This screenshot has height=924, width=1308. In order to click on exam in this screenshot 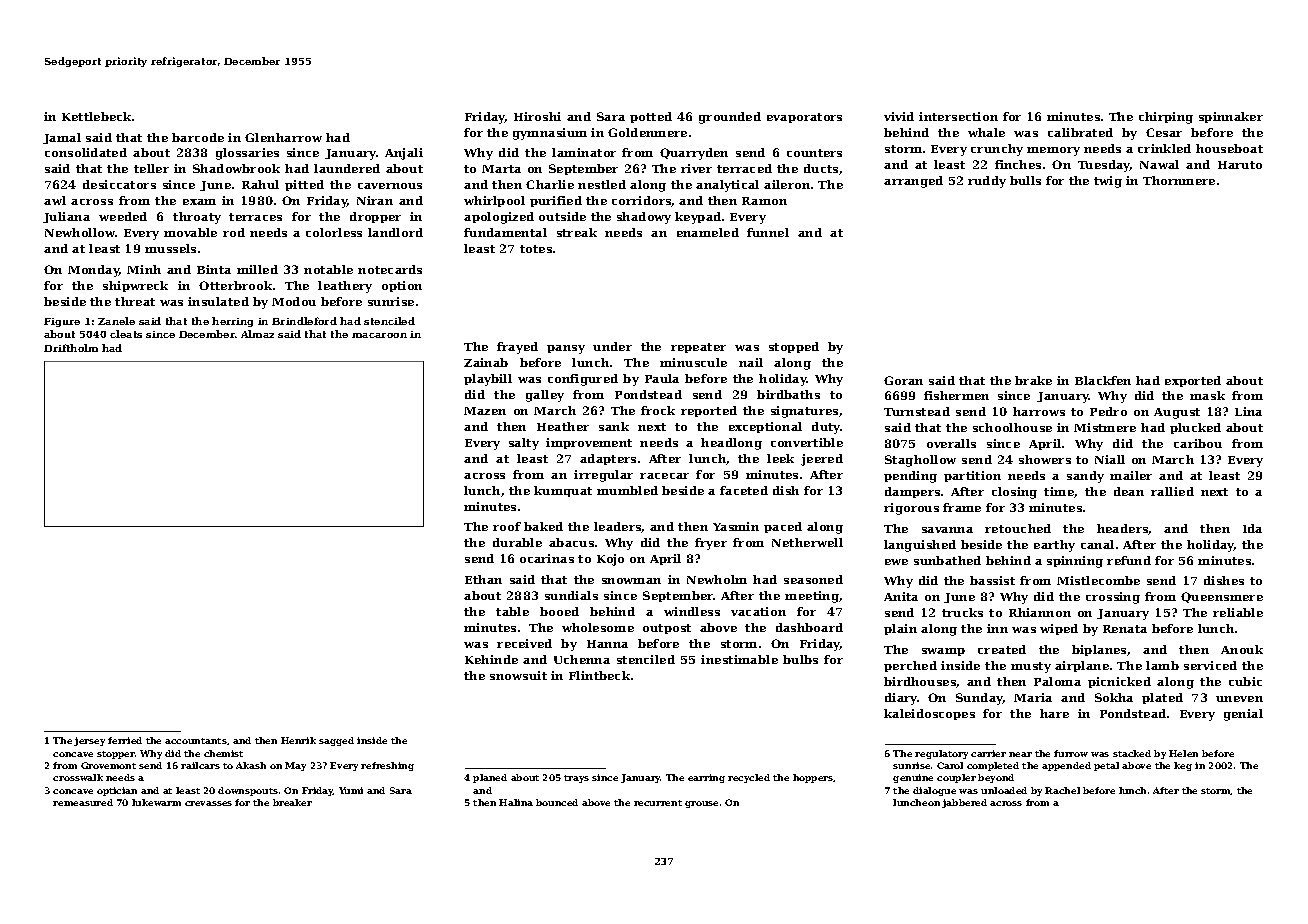, I will do `click(199, 202)`.
